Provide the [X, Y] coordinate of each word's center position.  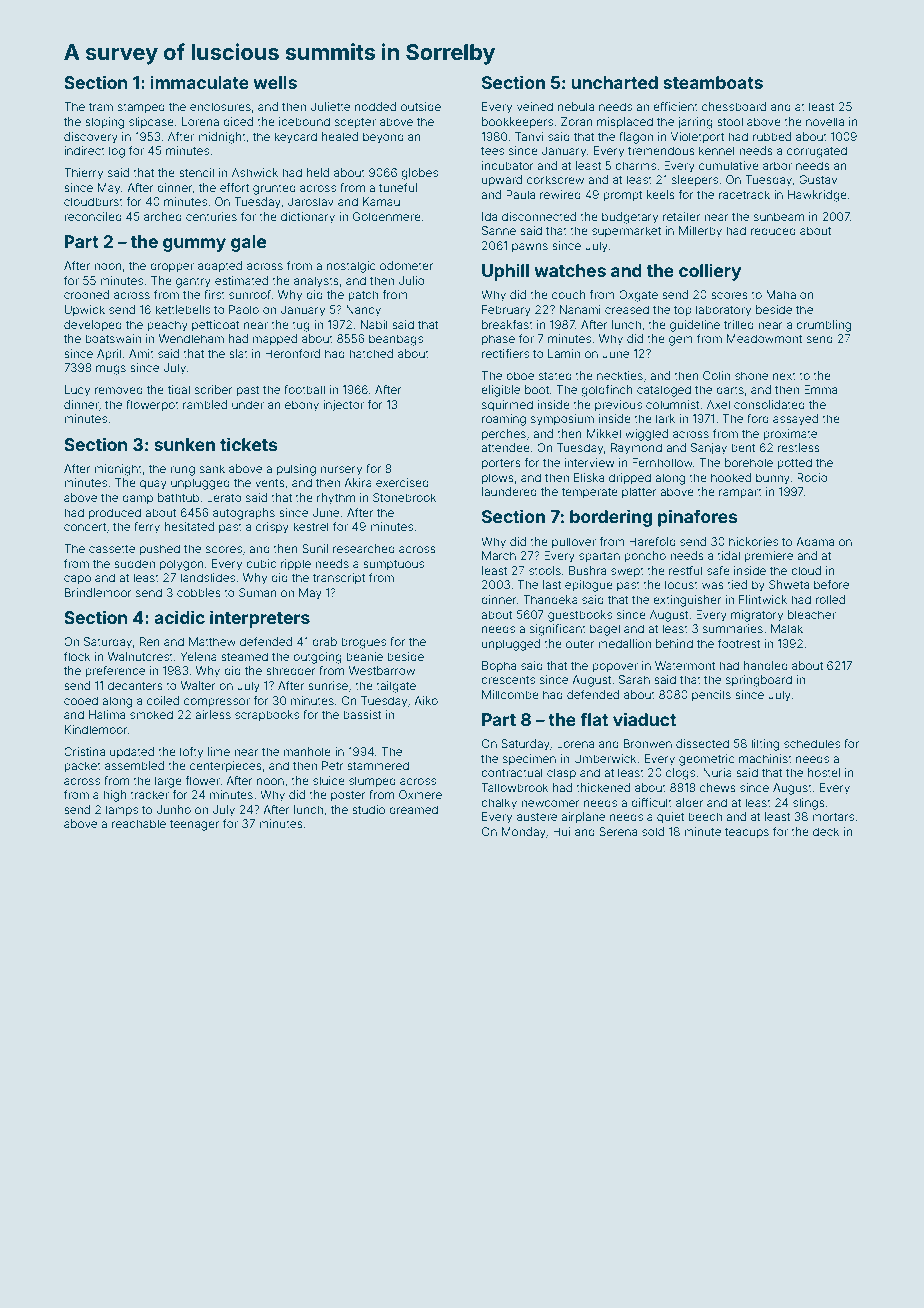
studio [368, 809]
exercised [402, 482]
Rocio [812, 477]
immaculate [200, 82]
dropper [172, 267]
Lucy [77, 391]
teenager [194, 825]
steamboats [713, 82]
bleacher [812, 614]
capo [77, 580]
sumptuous [393, 565]
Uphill [505, 272]
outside [421, 106]
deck [826, 831]
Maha [781, 294]
